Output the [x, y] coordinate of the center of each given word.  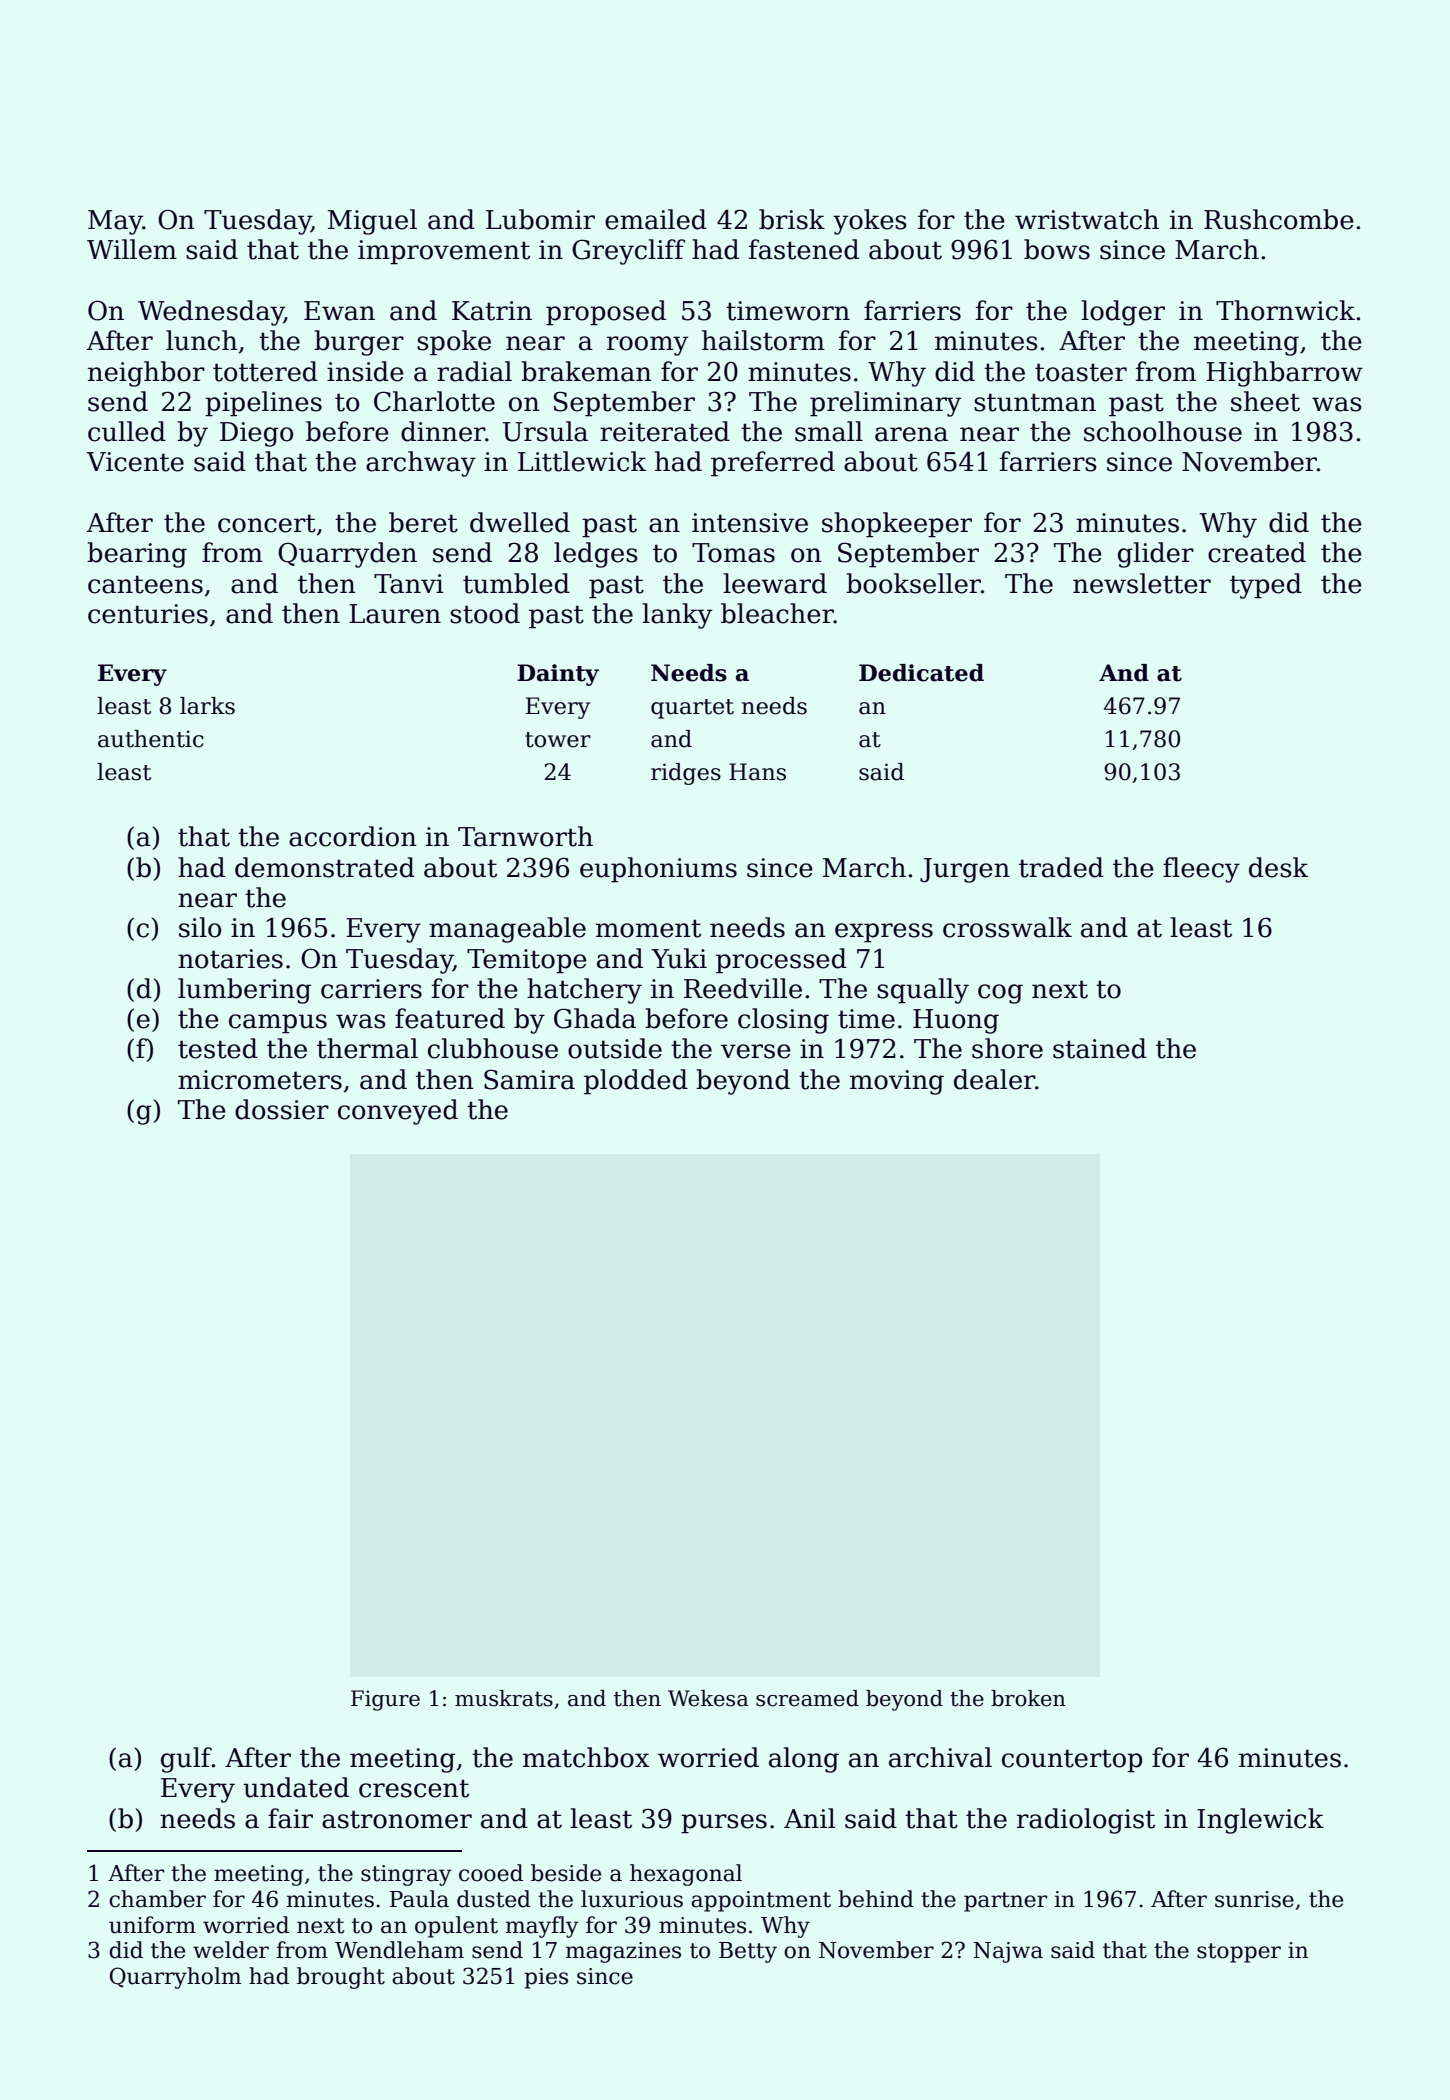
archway [421, 464]
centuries [148, 614]
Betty [748, 1952]
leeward [775, 583]
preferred [773, 464]
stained [1100, 1048]
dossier [282, 1109]
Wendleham [399, 1950]
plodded [636, 1082]
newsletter [1142, 583]
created [1257, 552]
